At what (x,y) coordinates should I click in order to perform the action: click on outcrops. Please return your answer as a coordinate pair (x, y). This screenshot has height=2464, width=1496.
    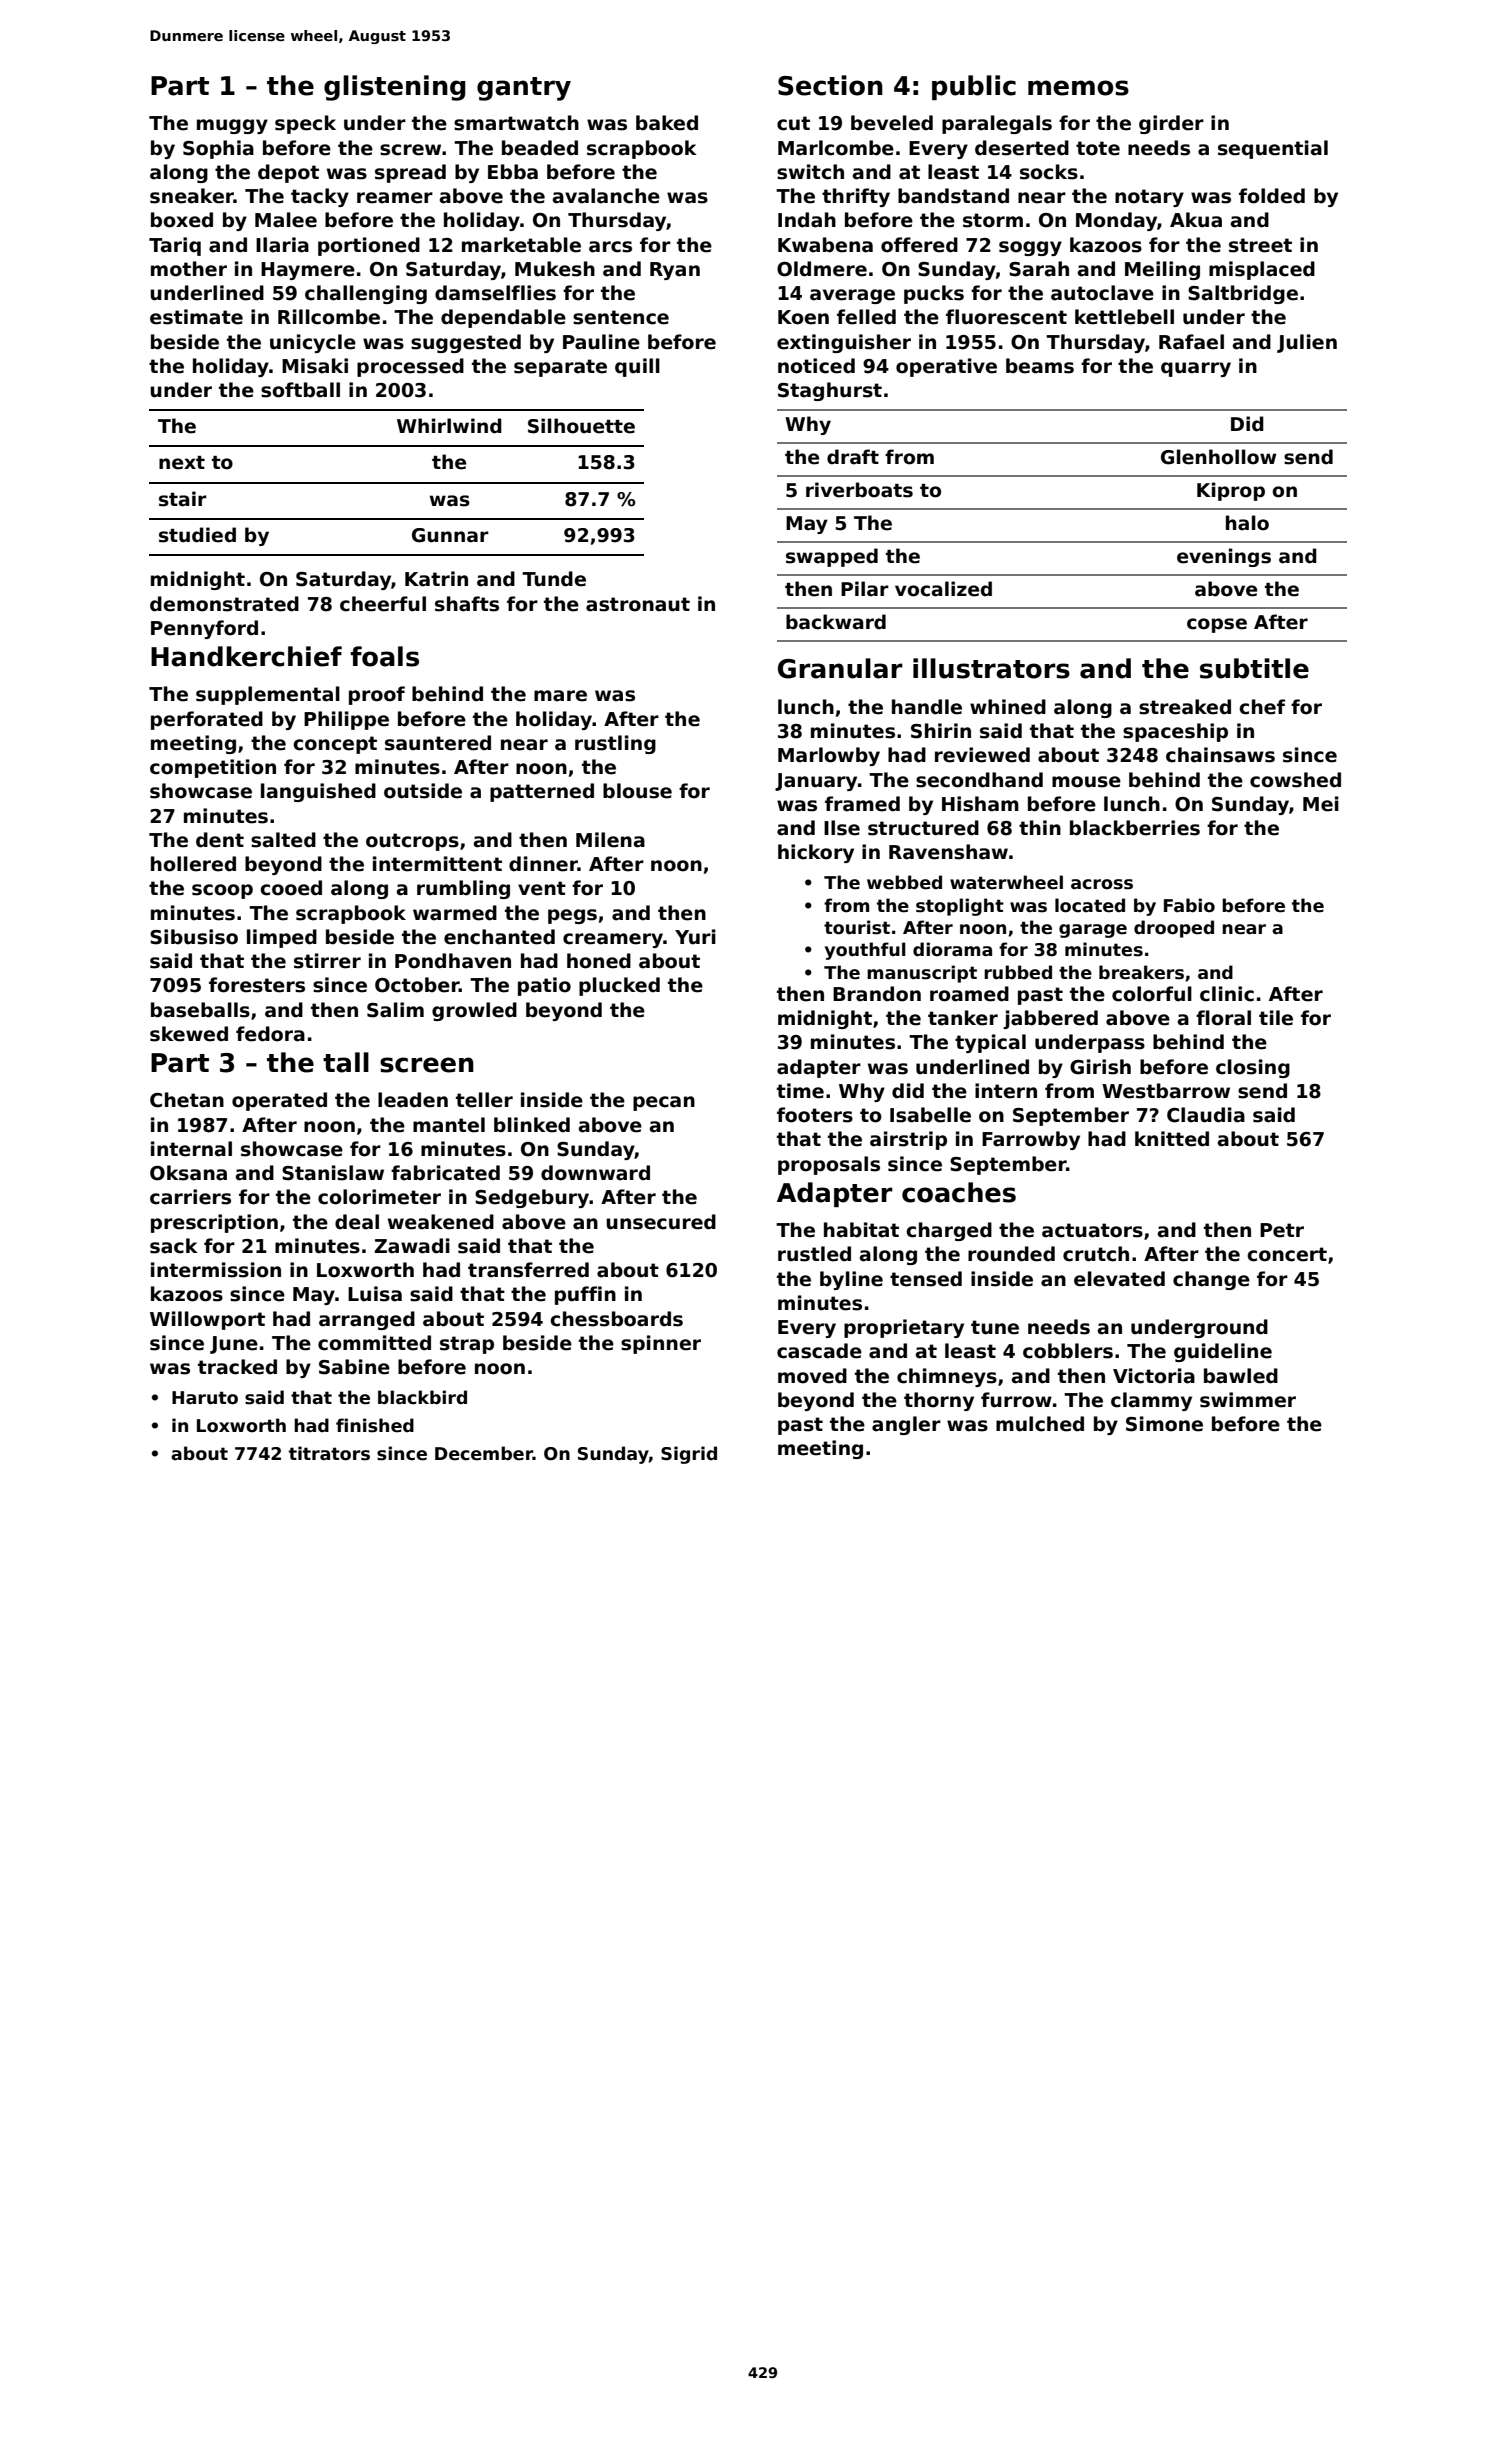
    Looking at the image, I should click on (412, 842).
